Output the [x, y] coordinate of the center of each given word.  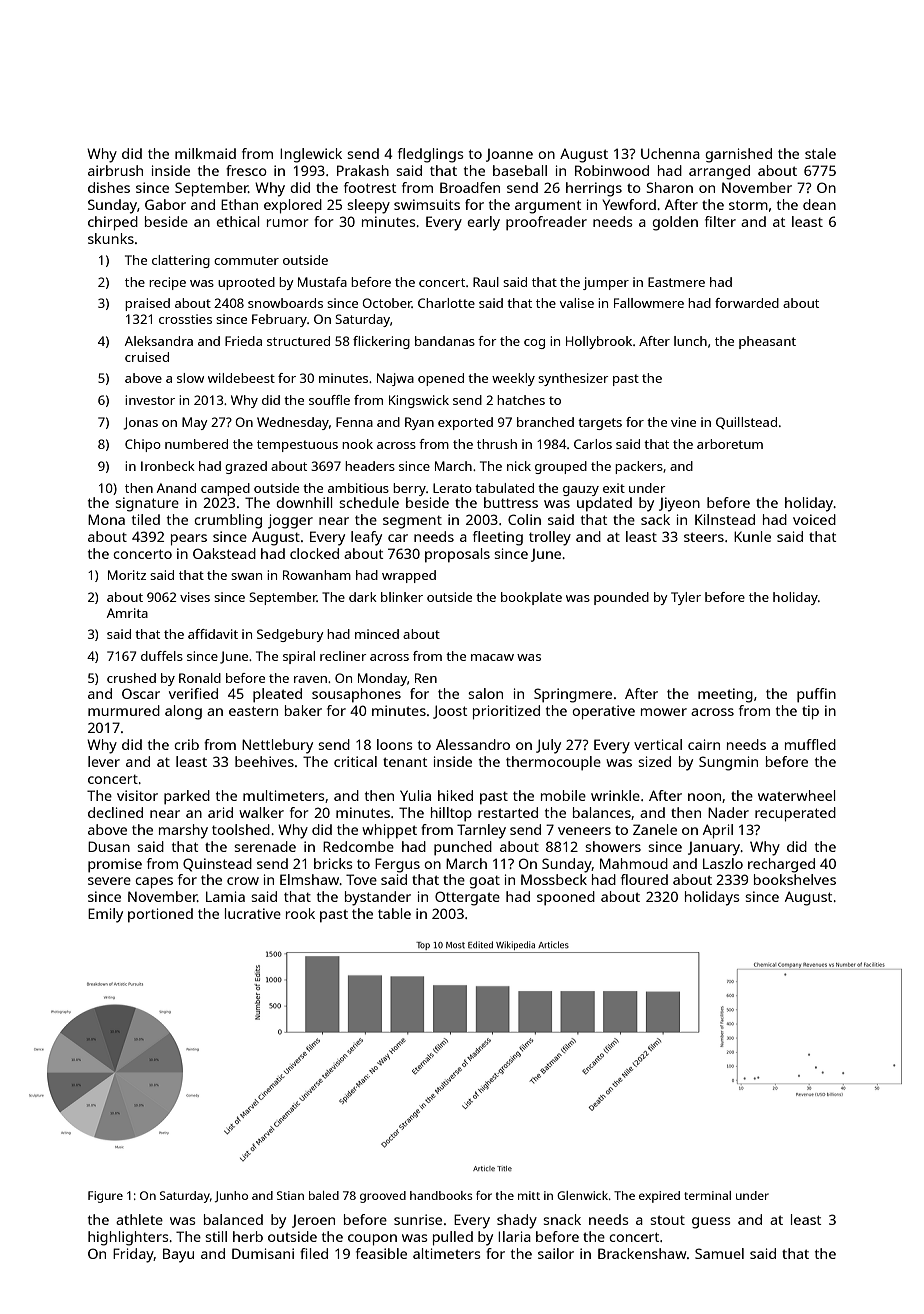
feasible [381, 1253]
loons [395, 744]
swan [246, 576]
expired [659, 1197]
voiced [814, 519]
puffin [816, 695]
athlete [139, 1219]
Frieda [243, 341]
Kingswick [419, 401]
